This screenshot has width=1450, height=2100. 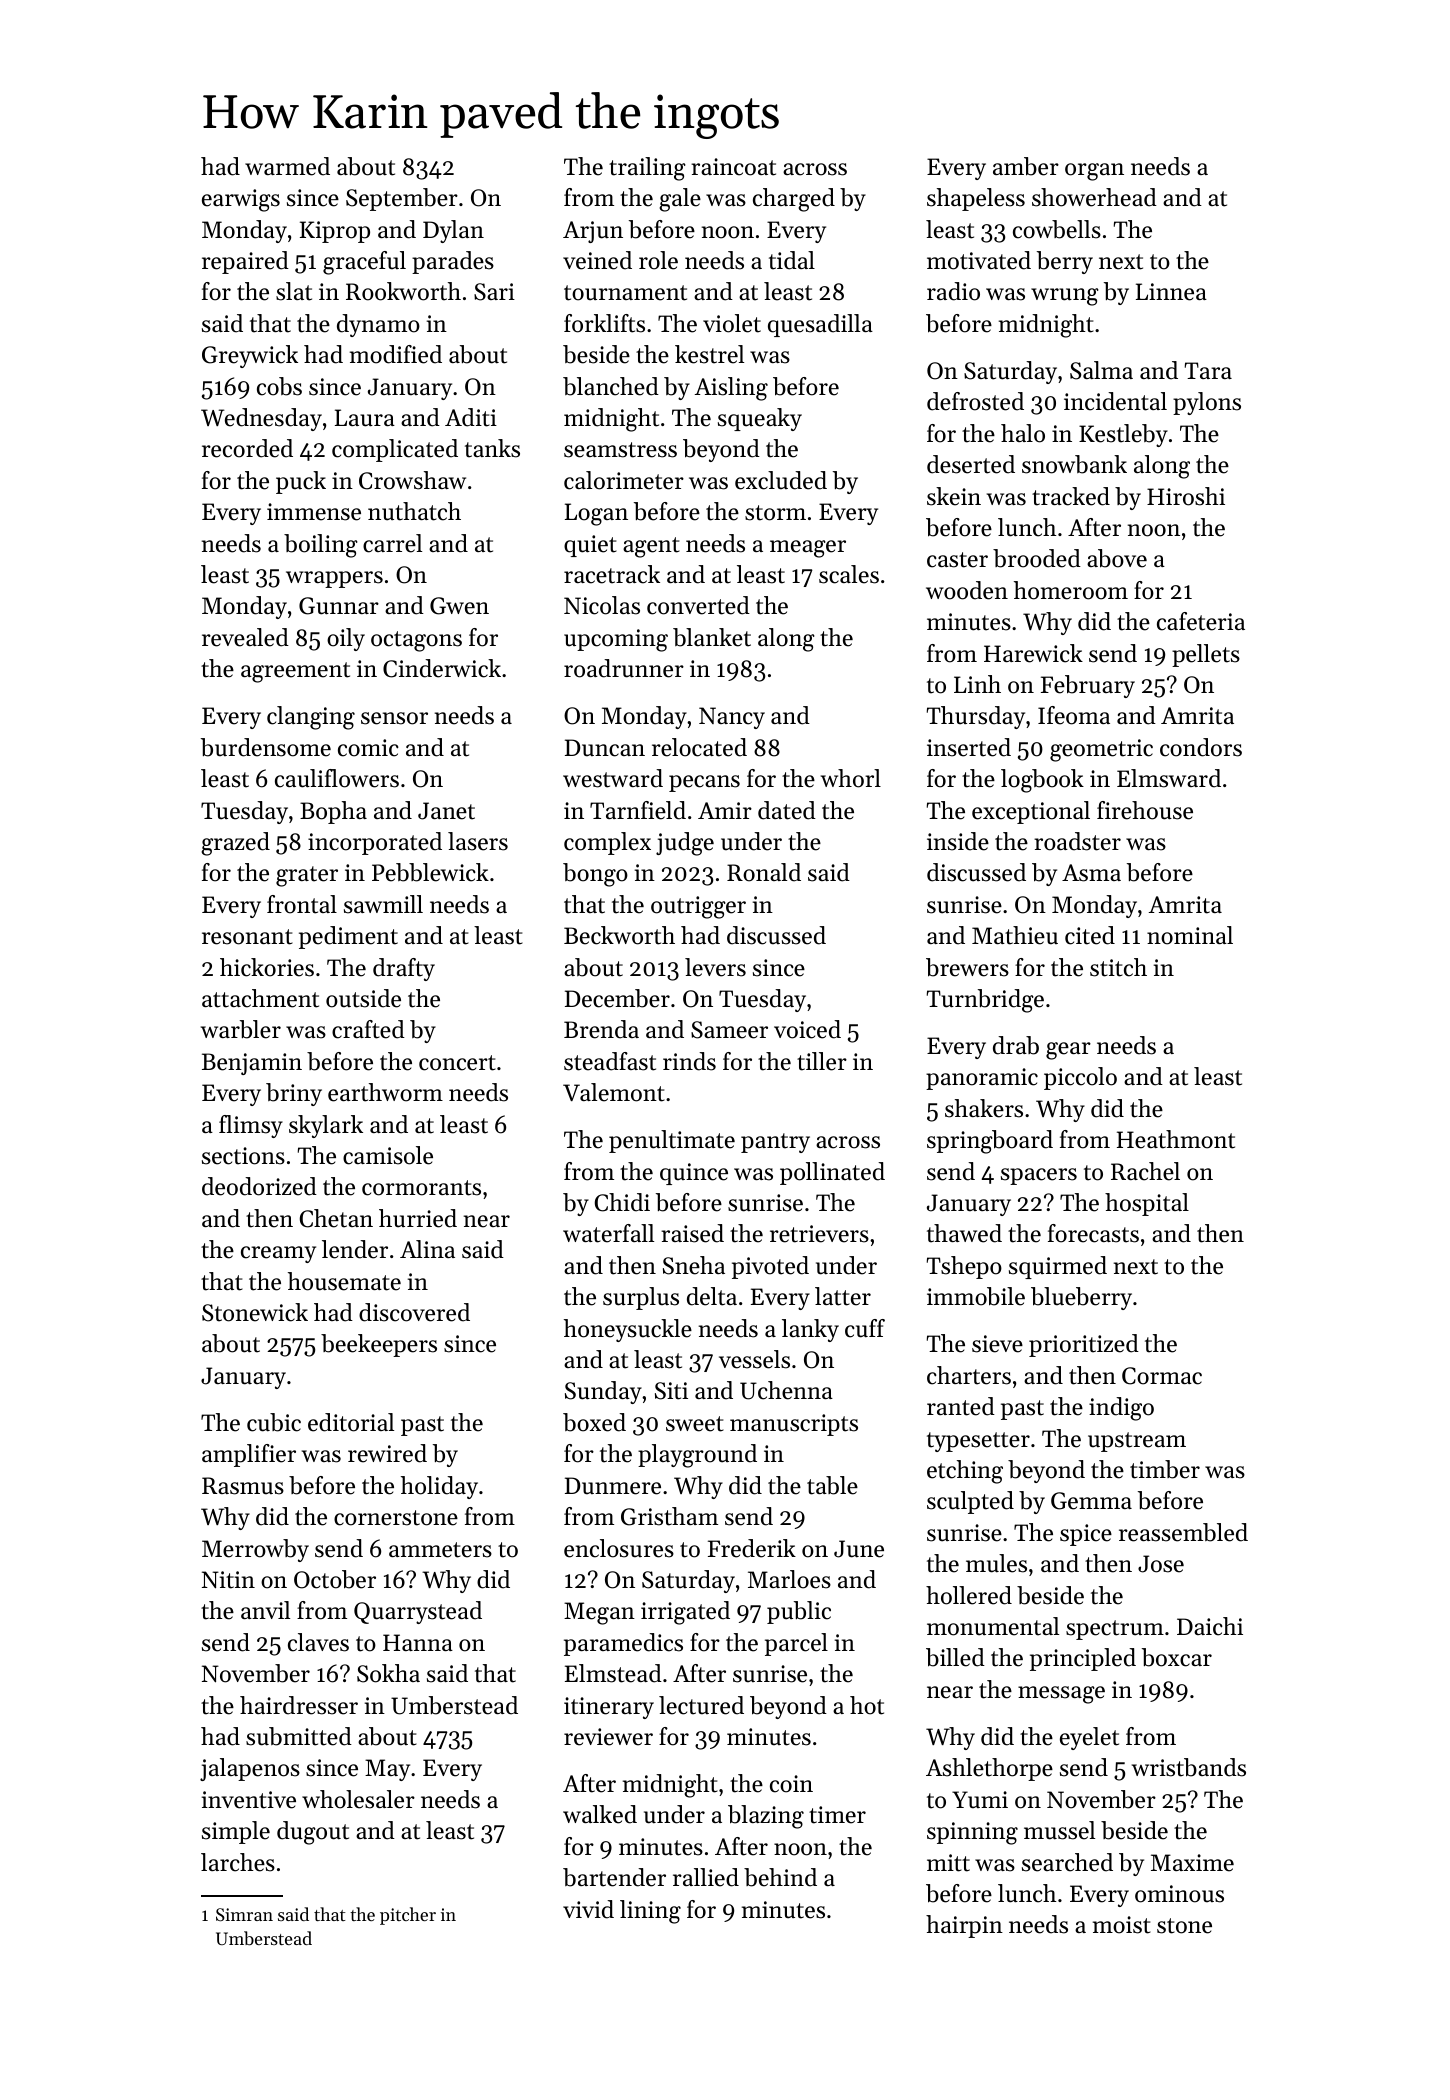 I want to click on thawed, so click(x=964, y=1233).
